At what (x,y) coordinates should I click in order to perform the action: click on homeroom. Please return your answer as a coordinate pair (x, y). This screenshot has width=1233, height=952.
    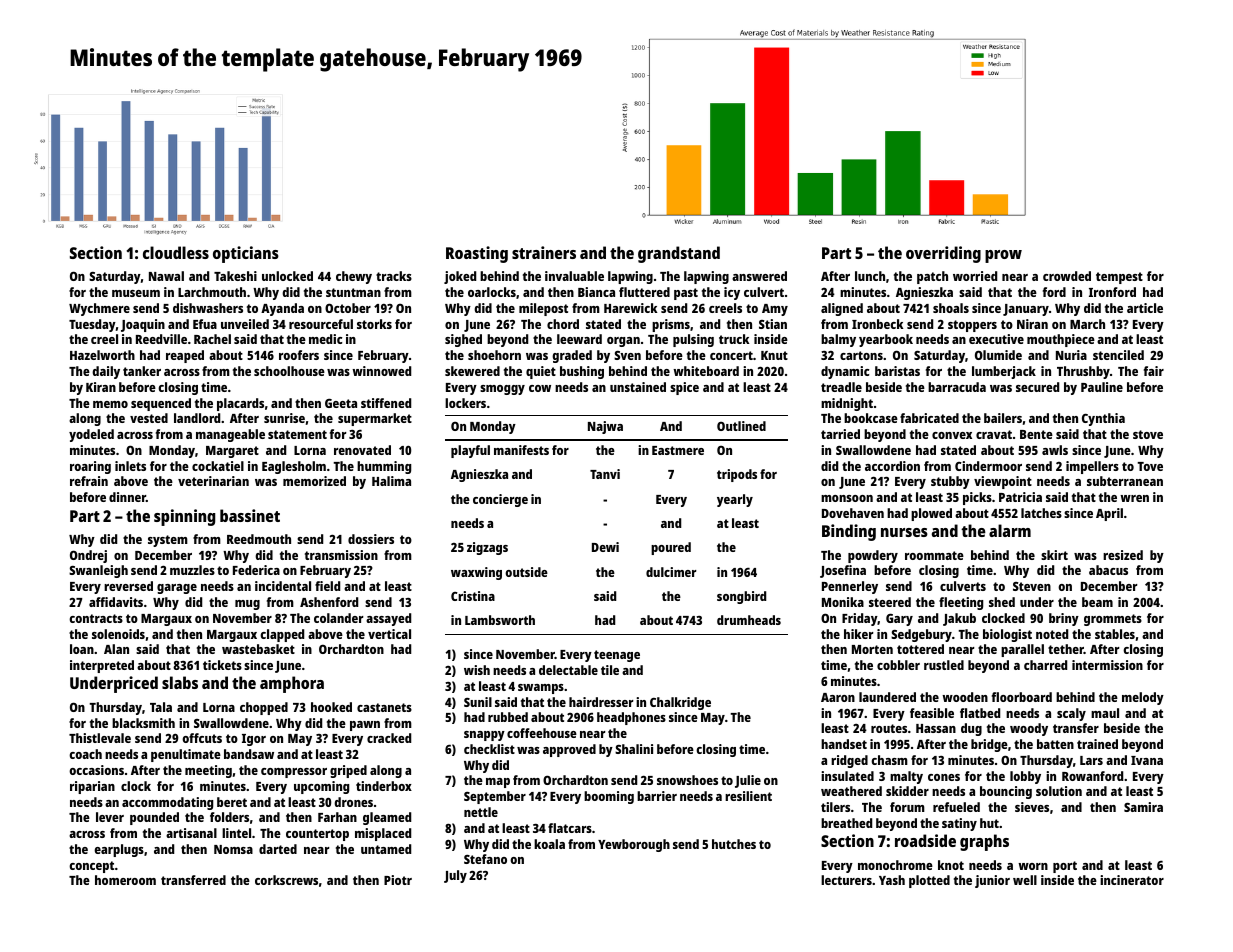
    Looking at the image, I should click on (125, 880).
